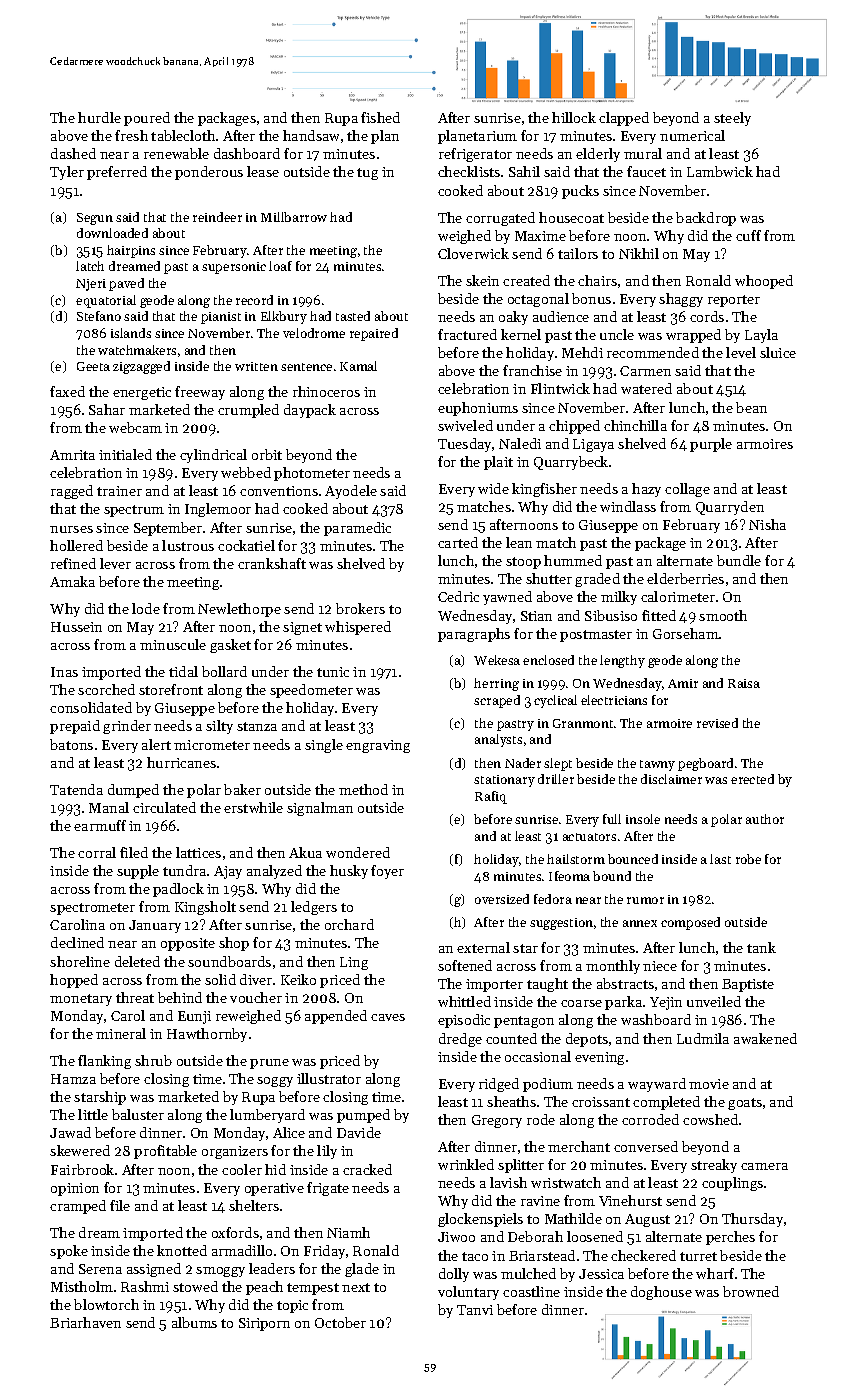  What do you see at coordinates (628, 506) in the screenshot?
I see `windlass` at bounding box center [628, 506].
